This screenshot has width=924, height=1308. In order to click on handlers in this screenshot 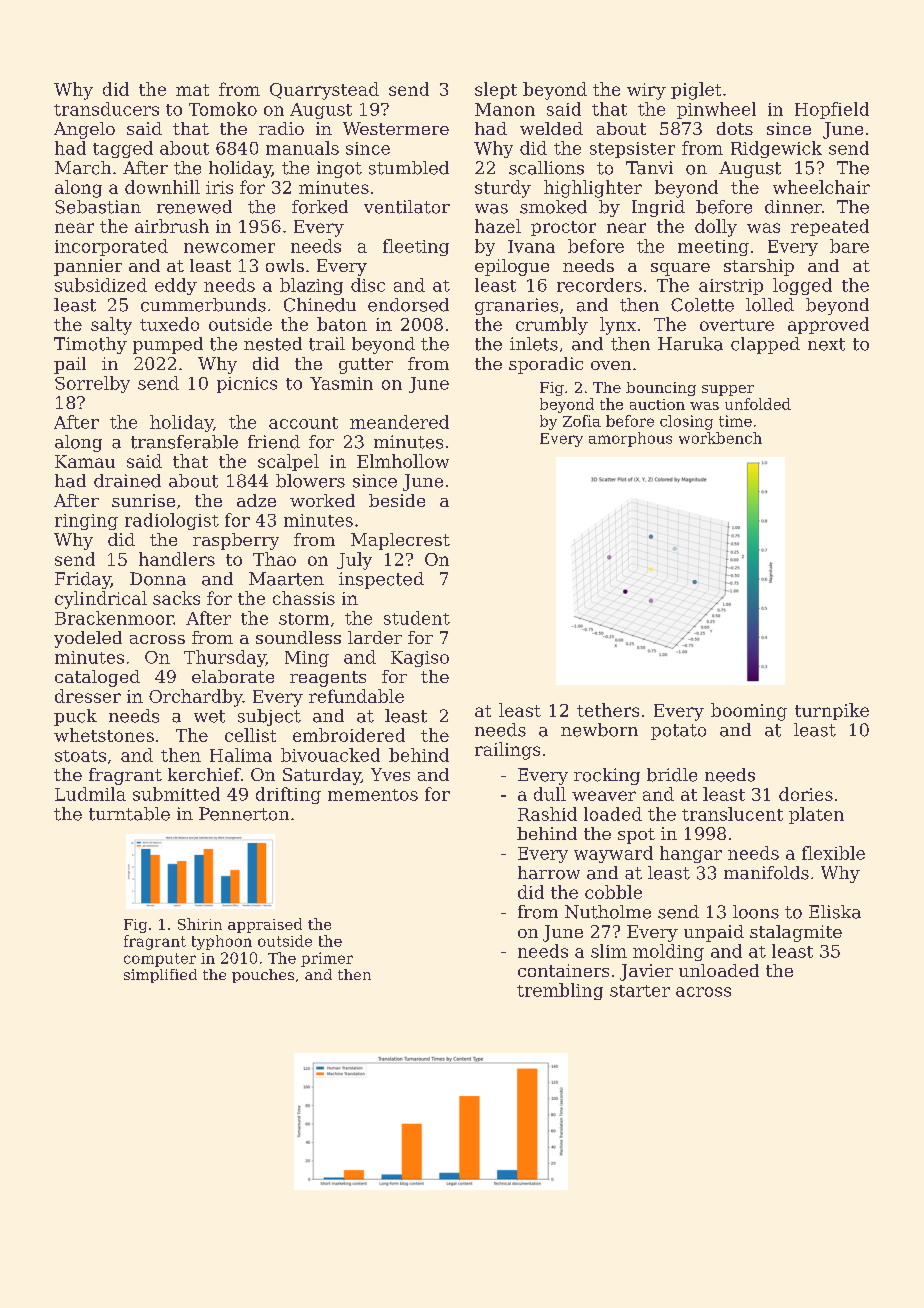, I will do `click(177, 559)`.
